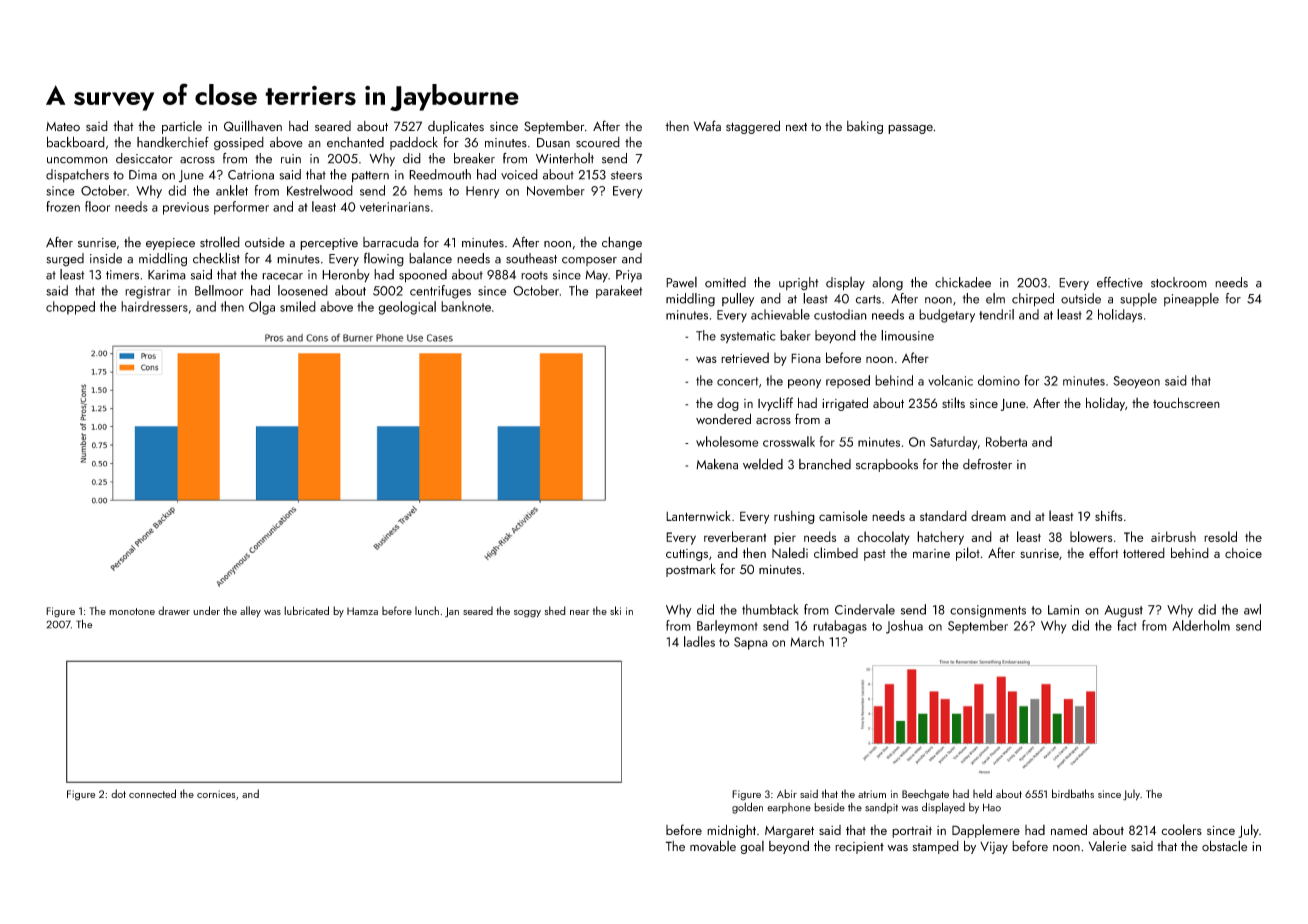 The width and height of the page is (1308, 924). I want to click on parakeet, so click(619, 291).
